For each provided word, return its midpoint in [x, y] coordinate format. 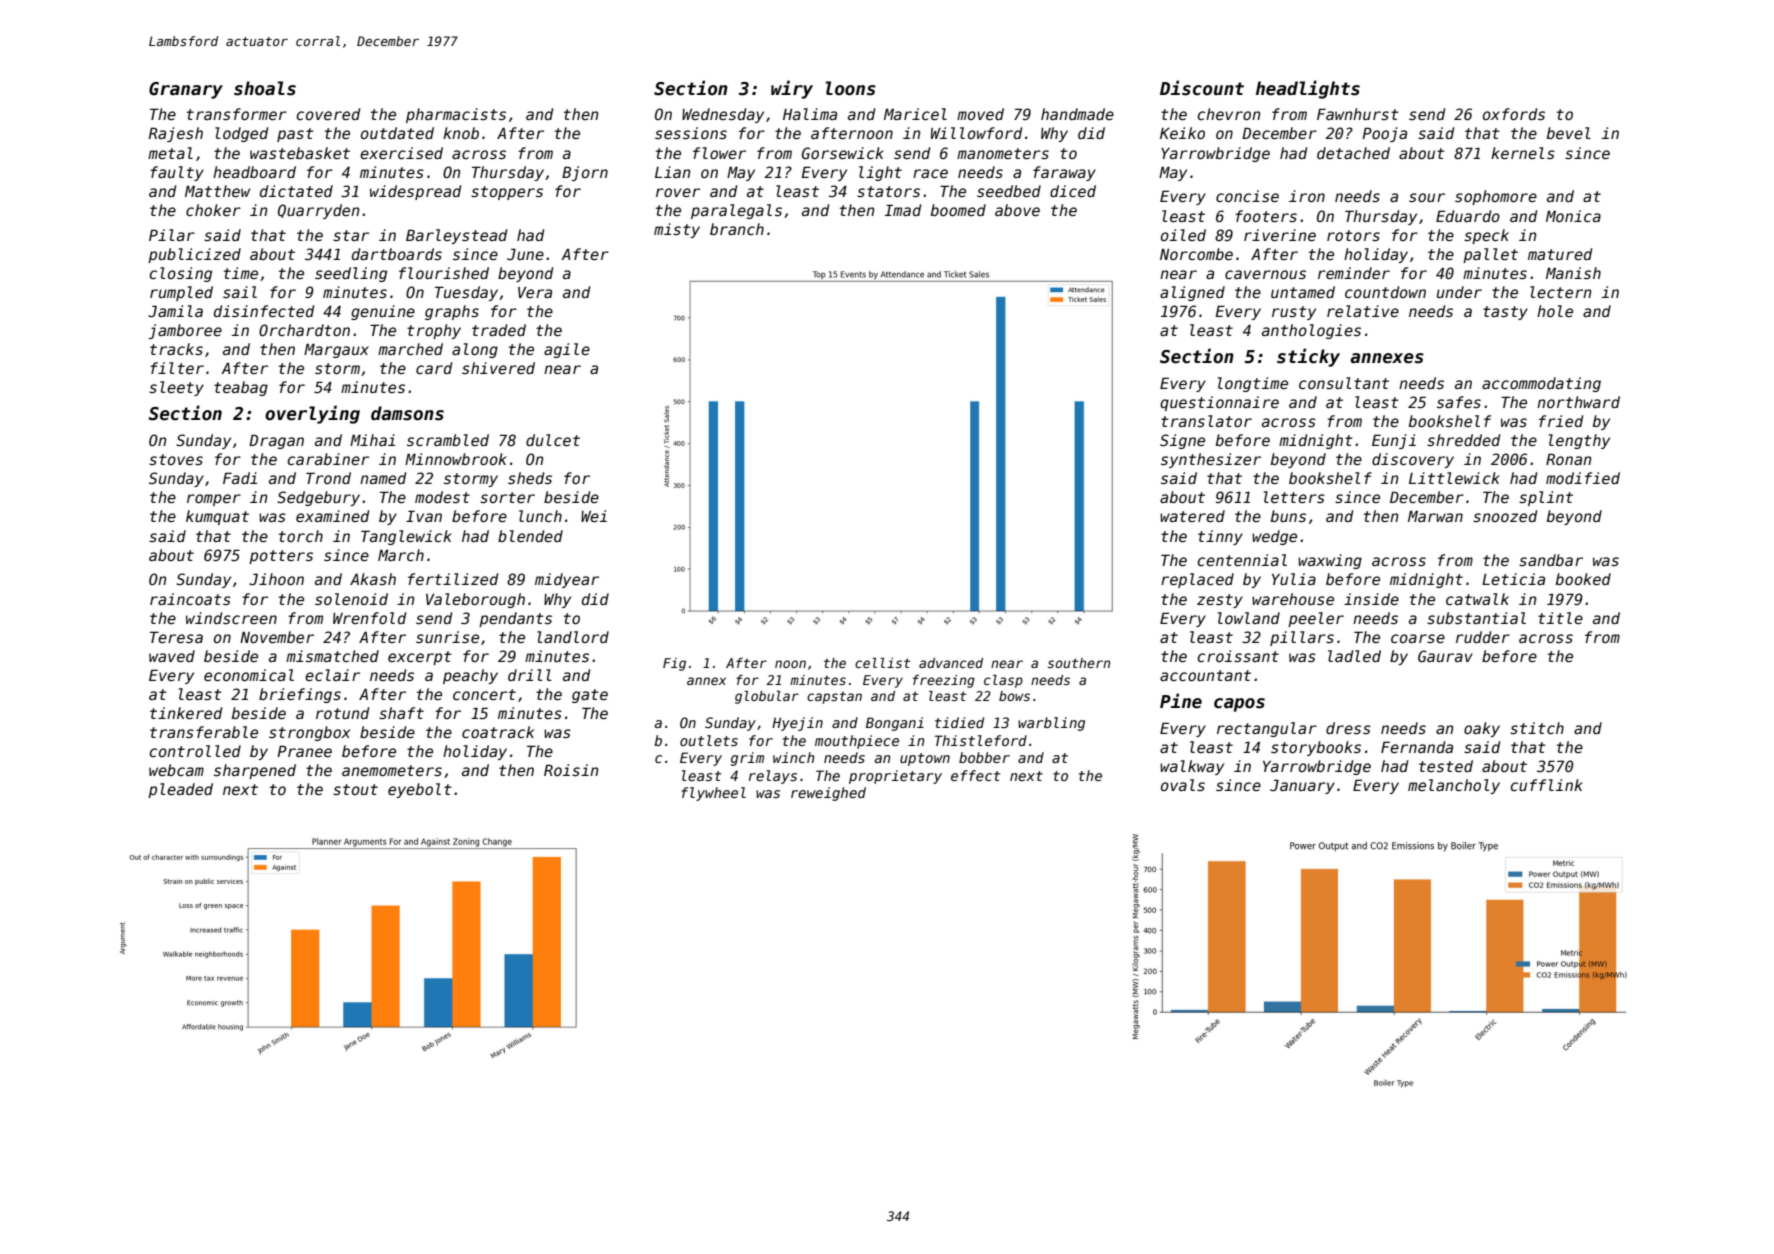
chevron [1229, 114]
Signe [1182, 441]
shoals [265, 88]
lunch [540, 516]
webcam [176, 770]
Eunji [1394, 441]
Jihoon [276, 579]
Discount [1202, 88]
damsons [407, 413]
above [1017, 210]
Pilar [172, 235]
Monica [1573, 216]
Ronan [1569, 459]
